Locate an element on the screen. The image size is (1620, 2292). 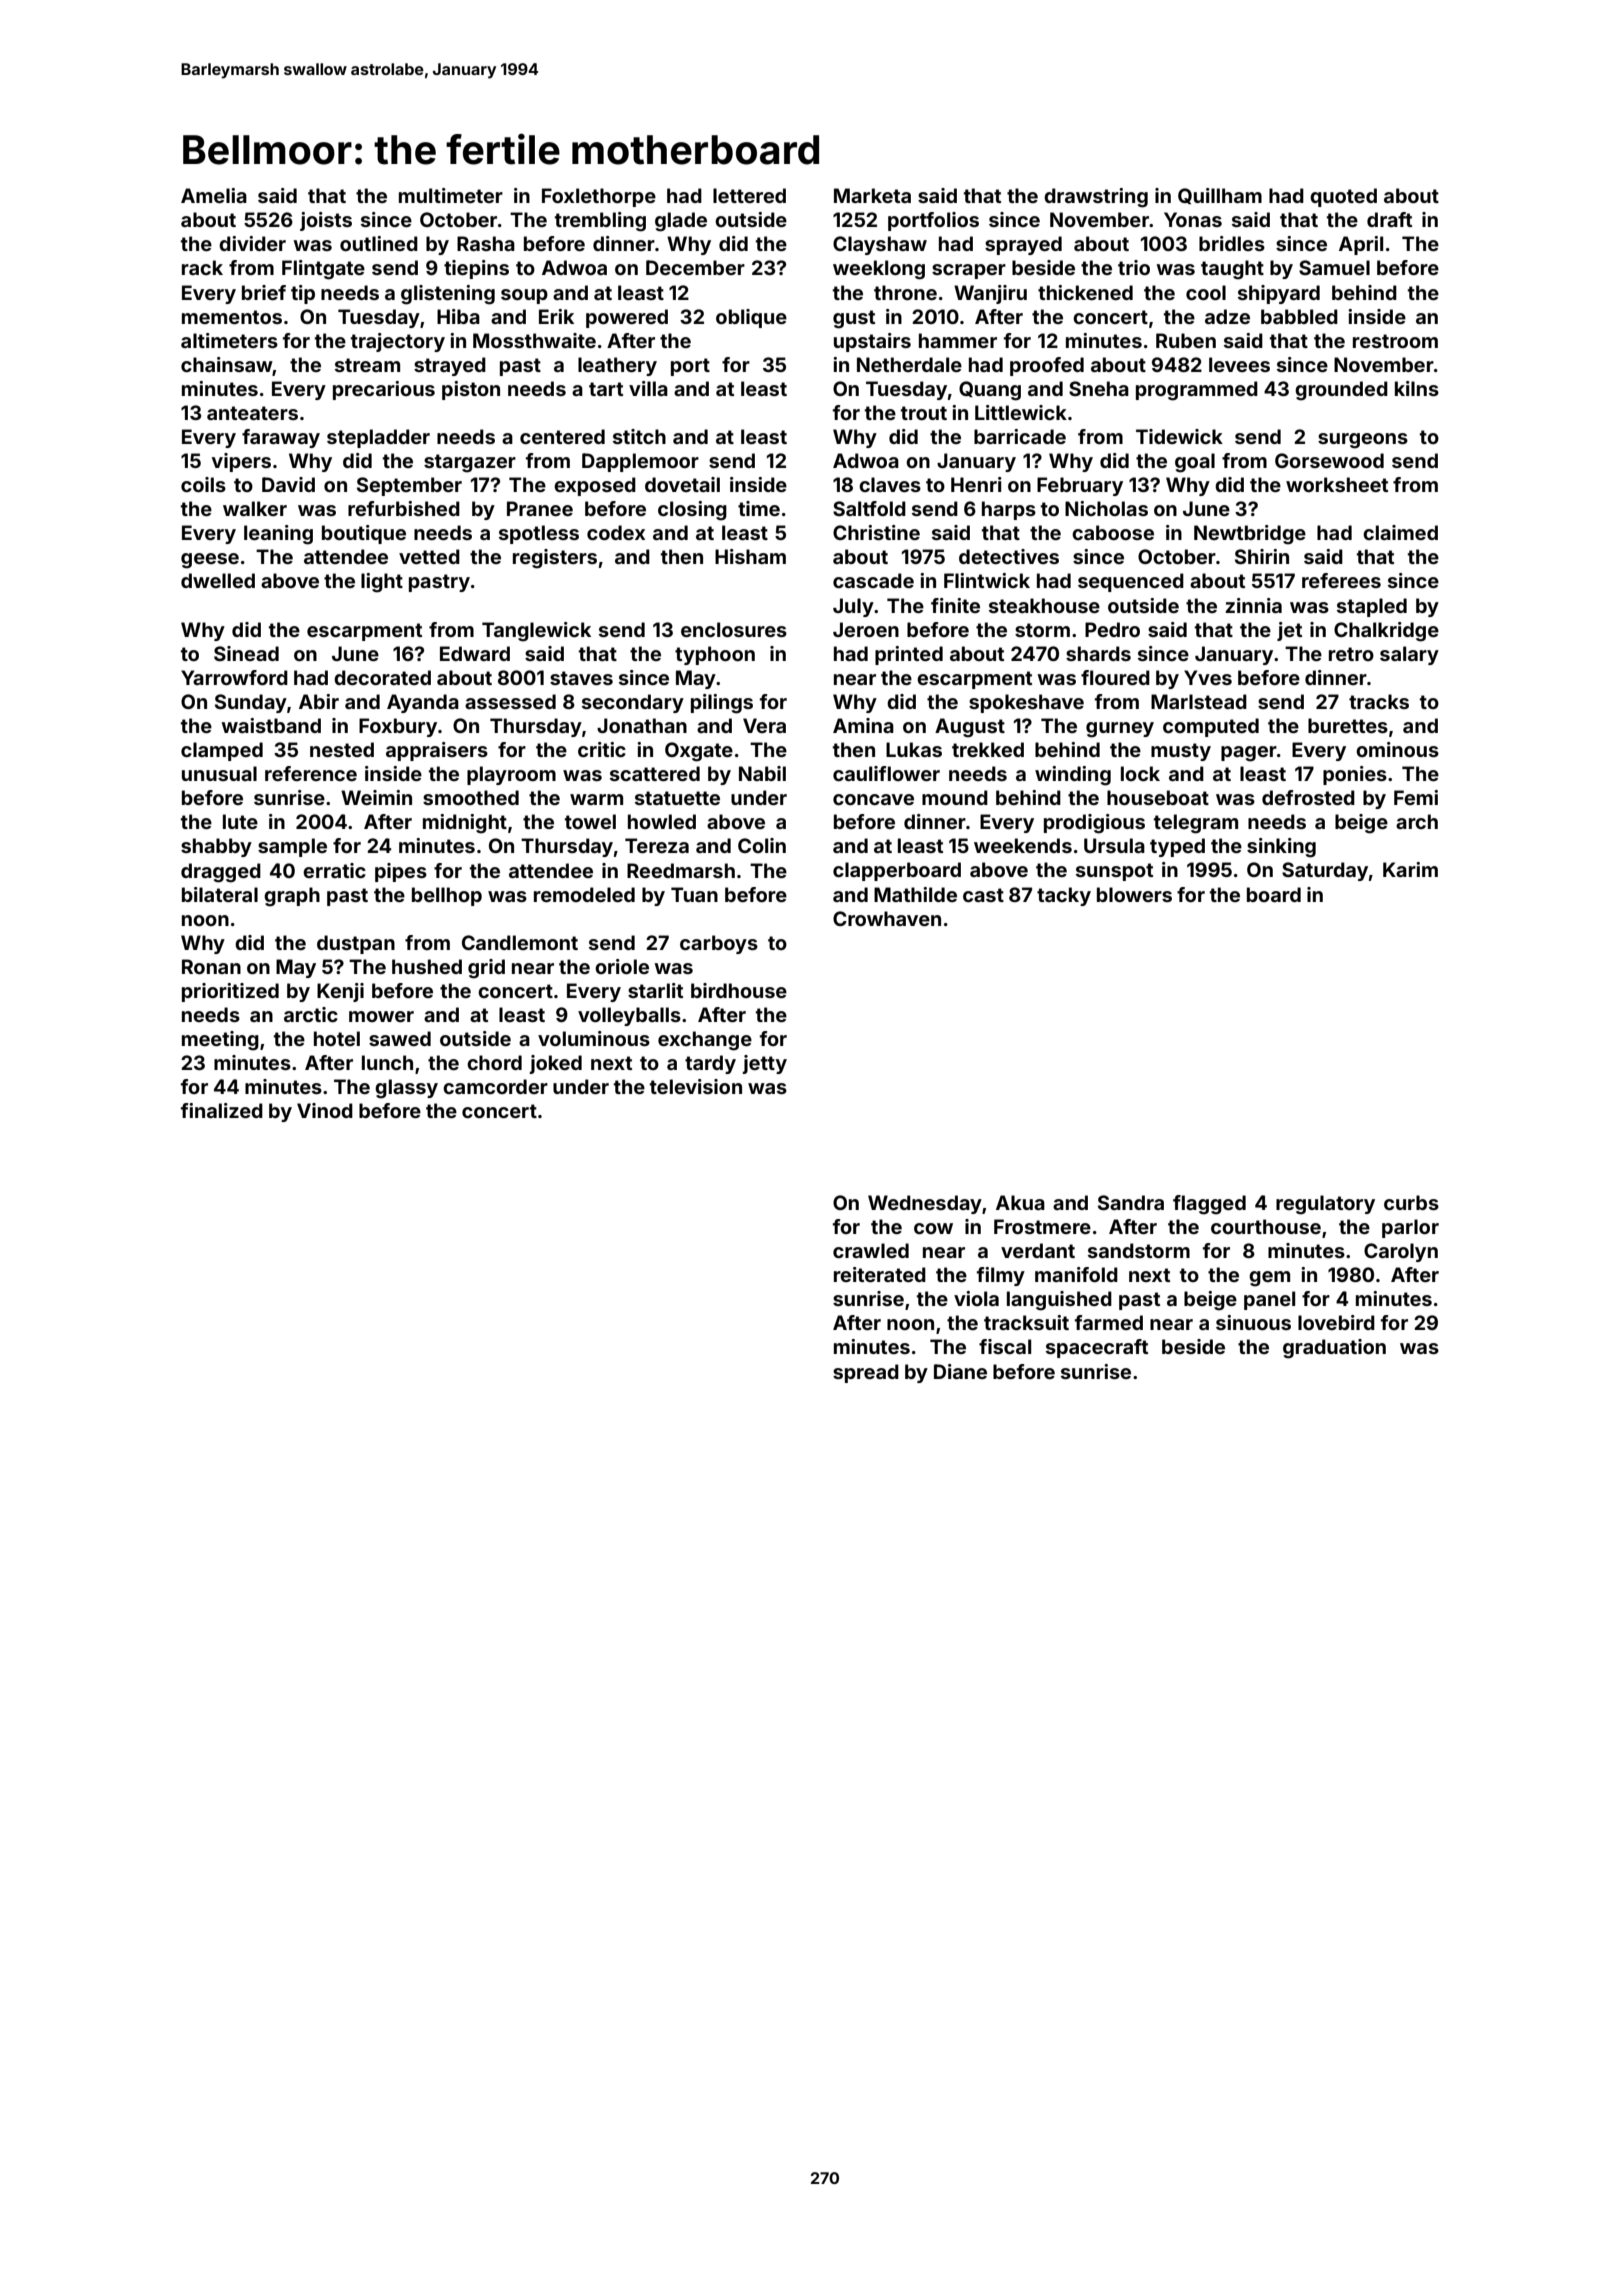
Nabil is located at coordinates (762, 773).
